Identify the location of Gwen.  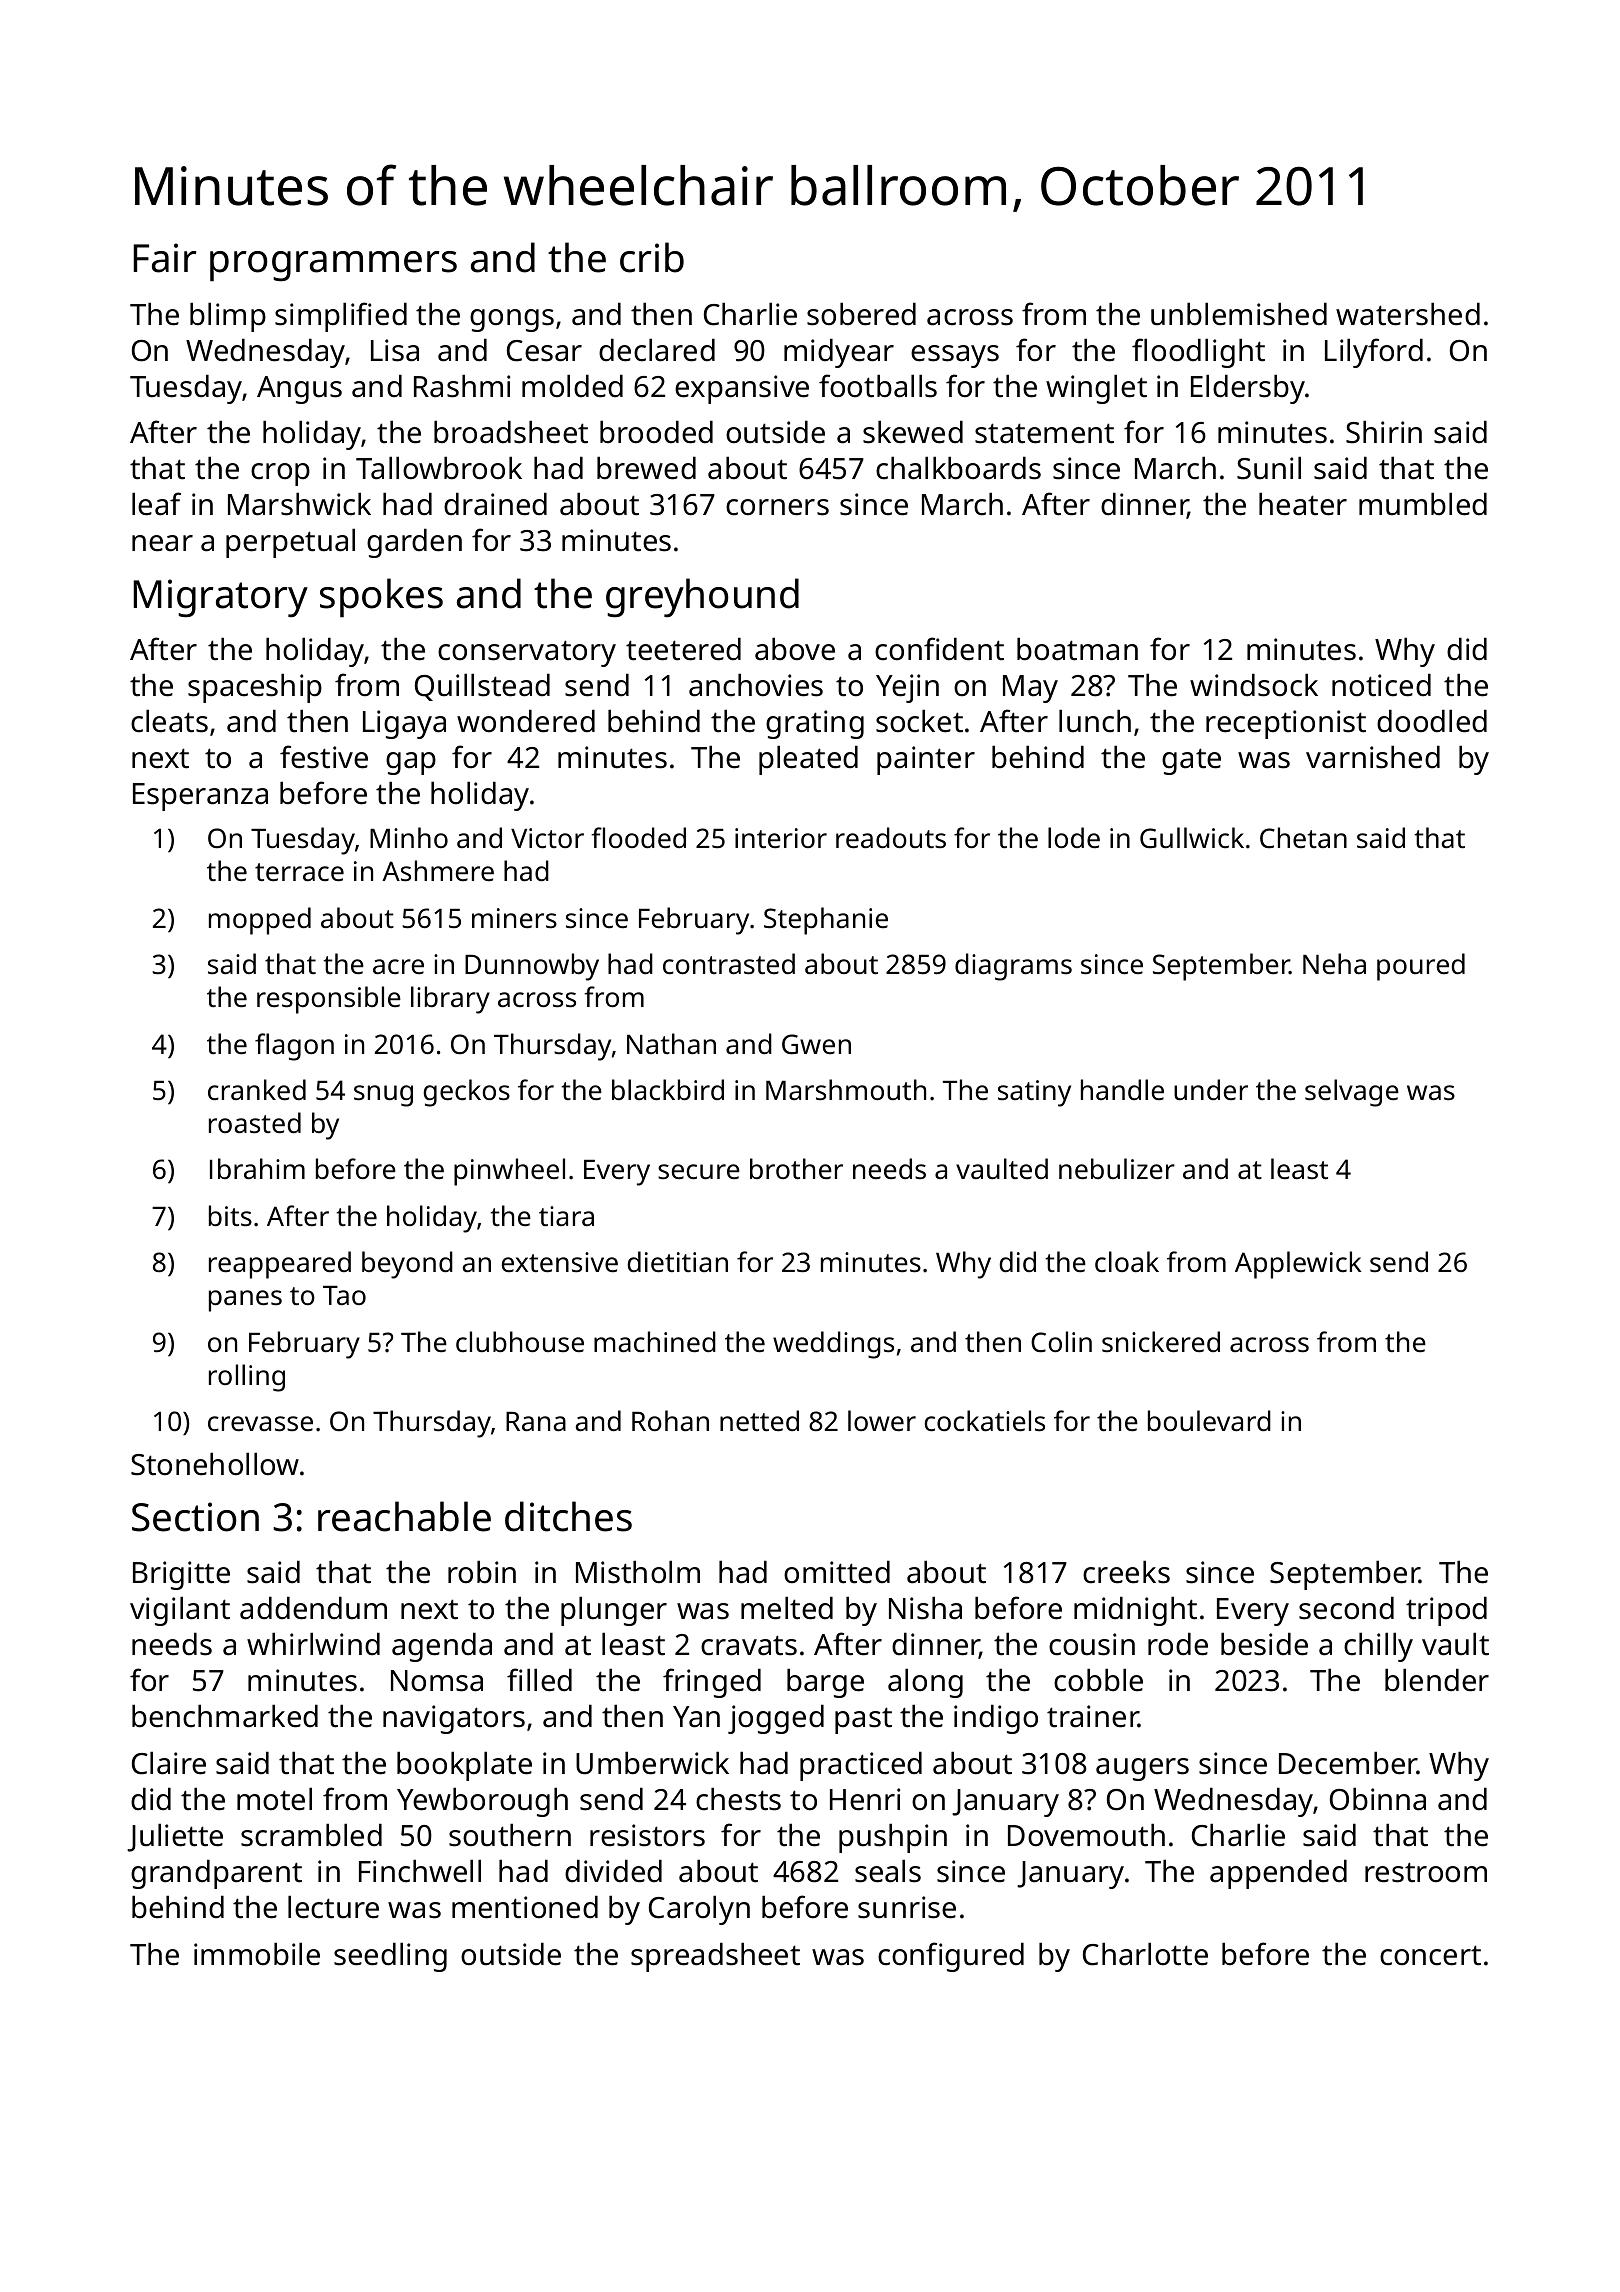
(816, 1044).
